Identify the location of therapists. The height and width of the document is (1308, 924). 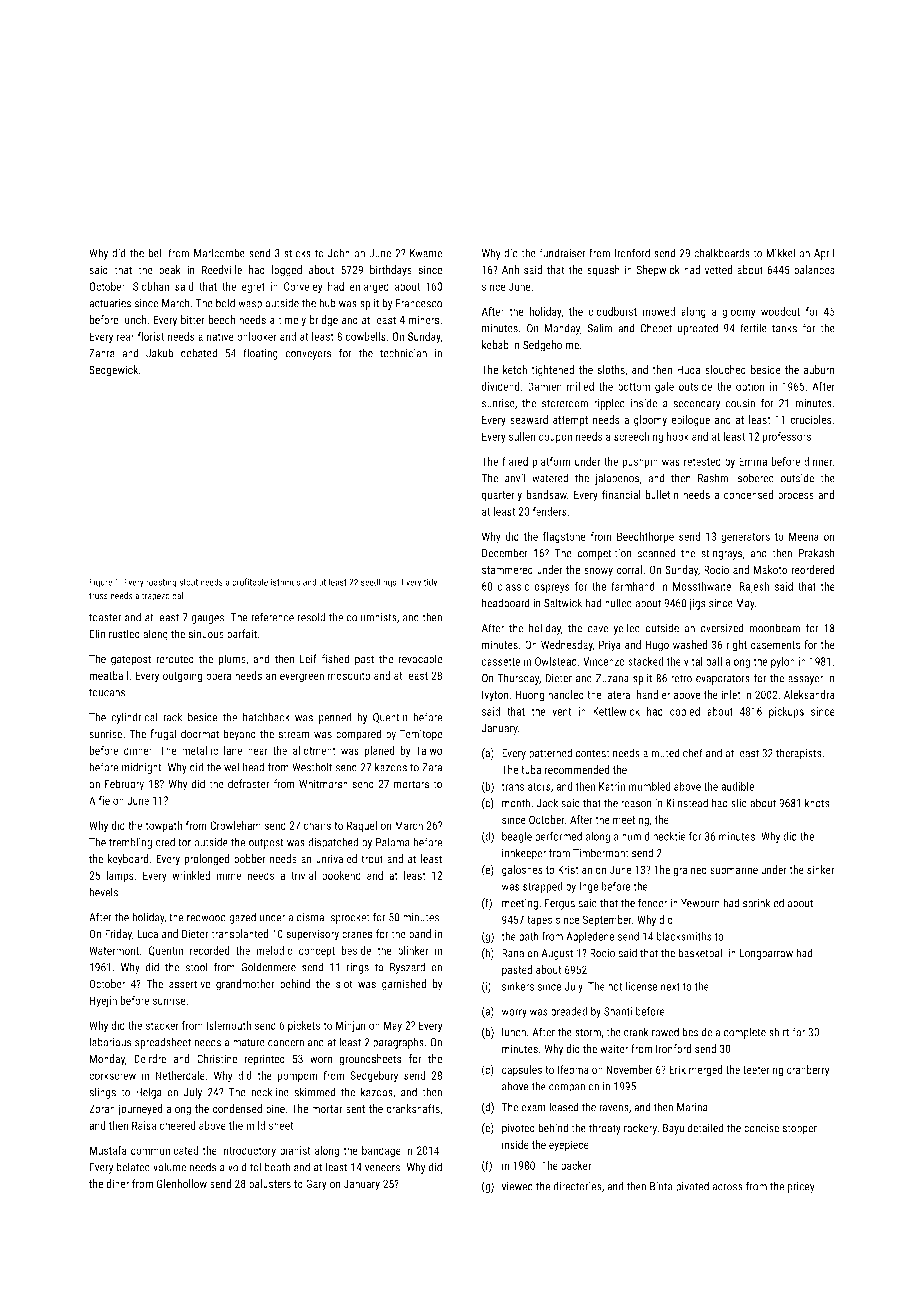
(799, 754).
